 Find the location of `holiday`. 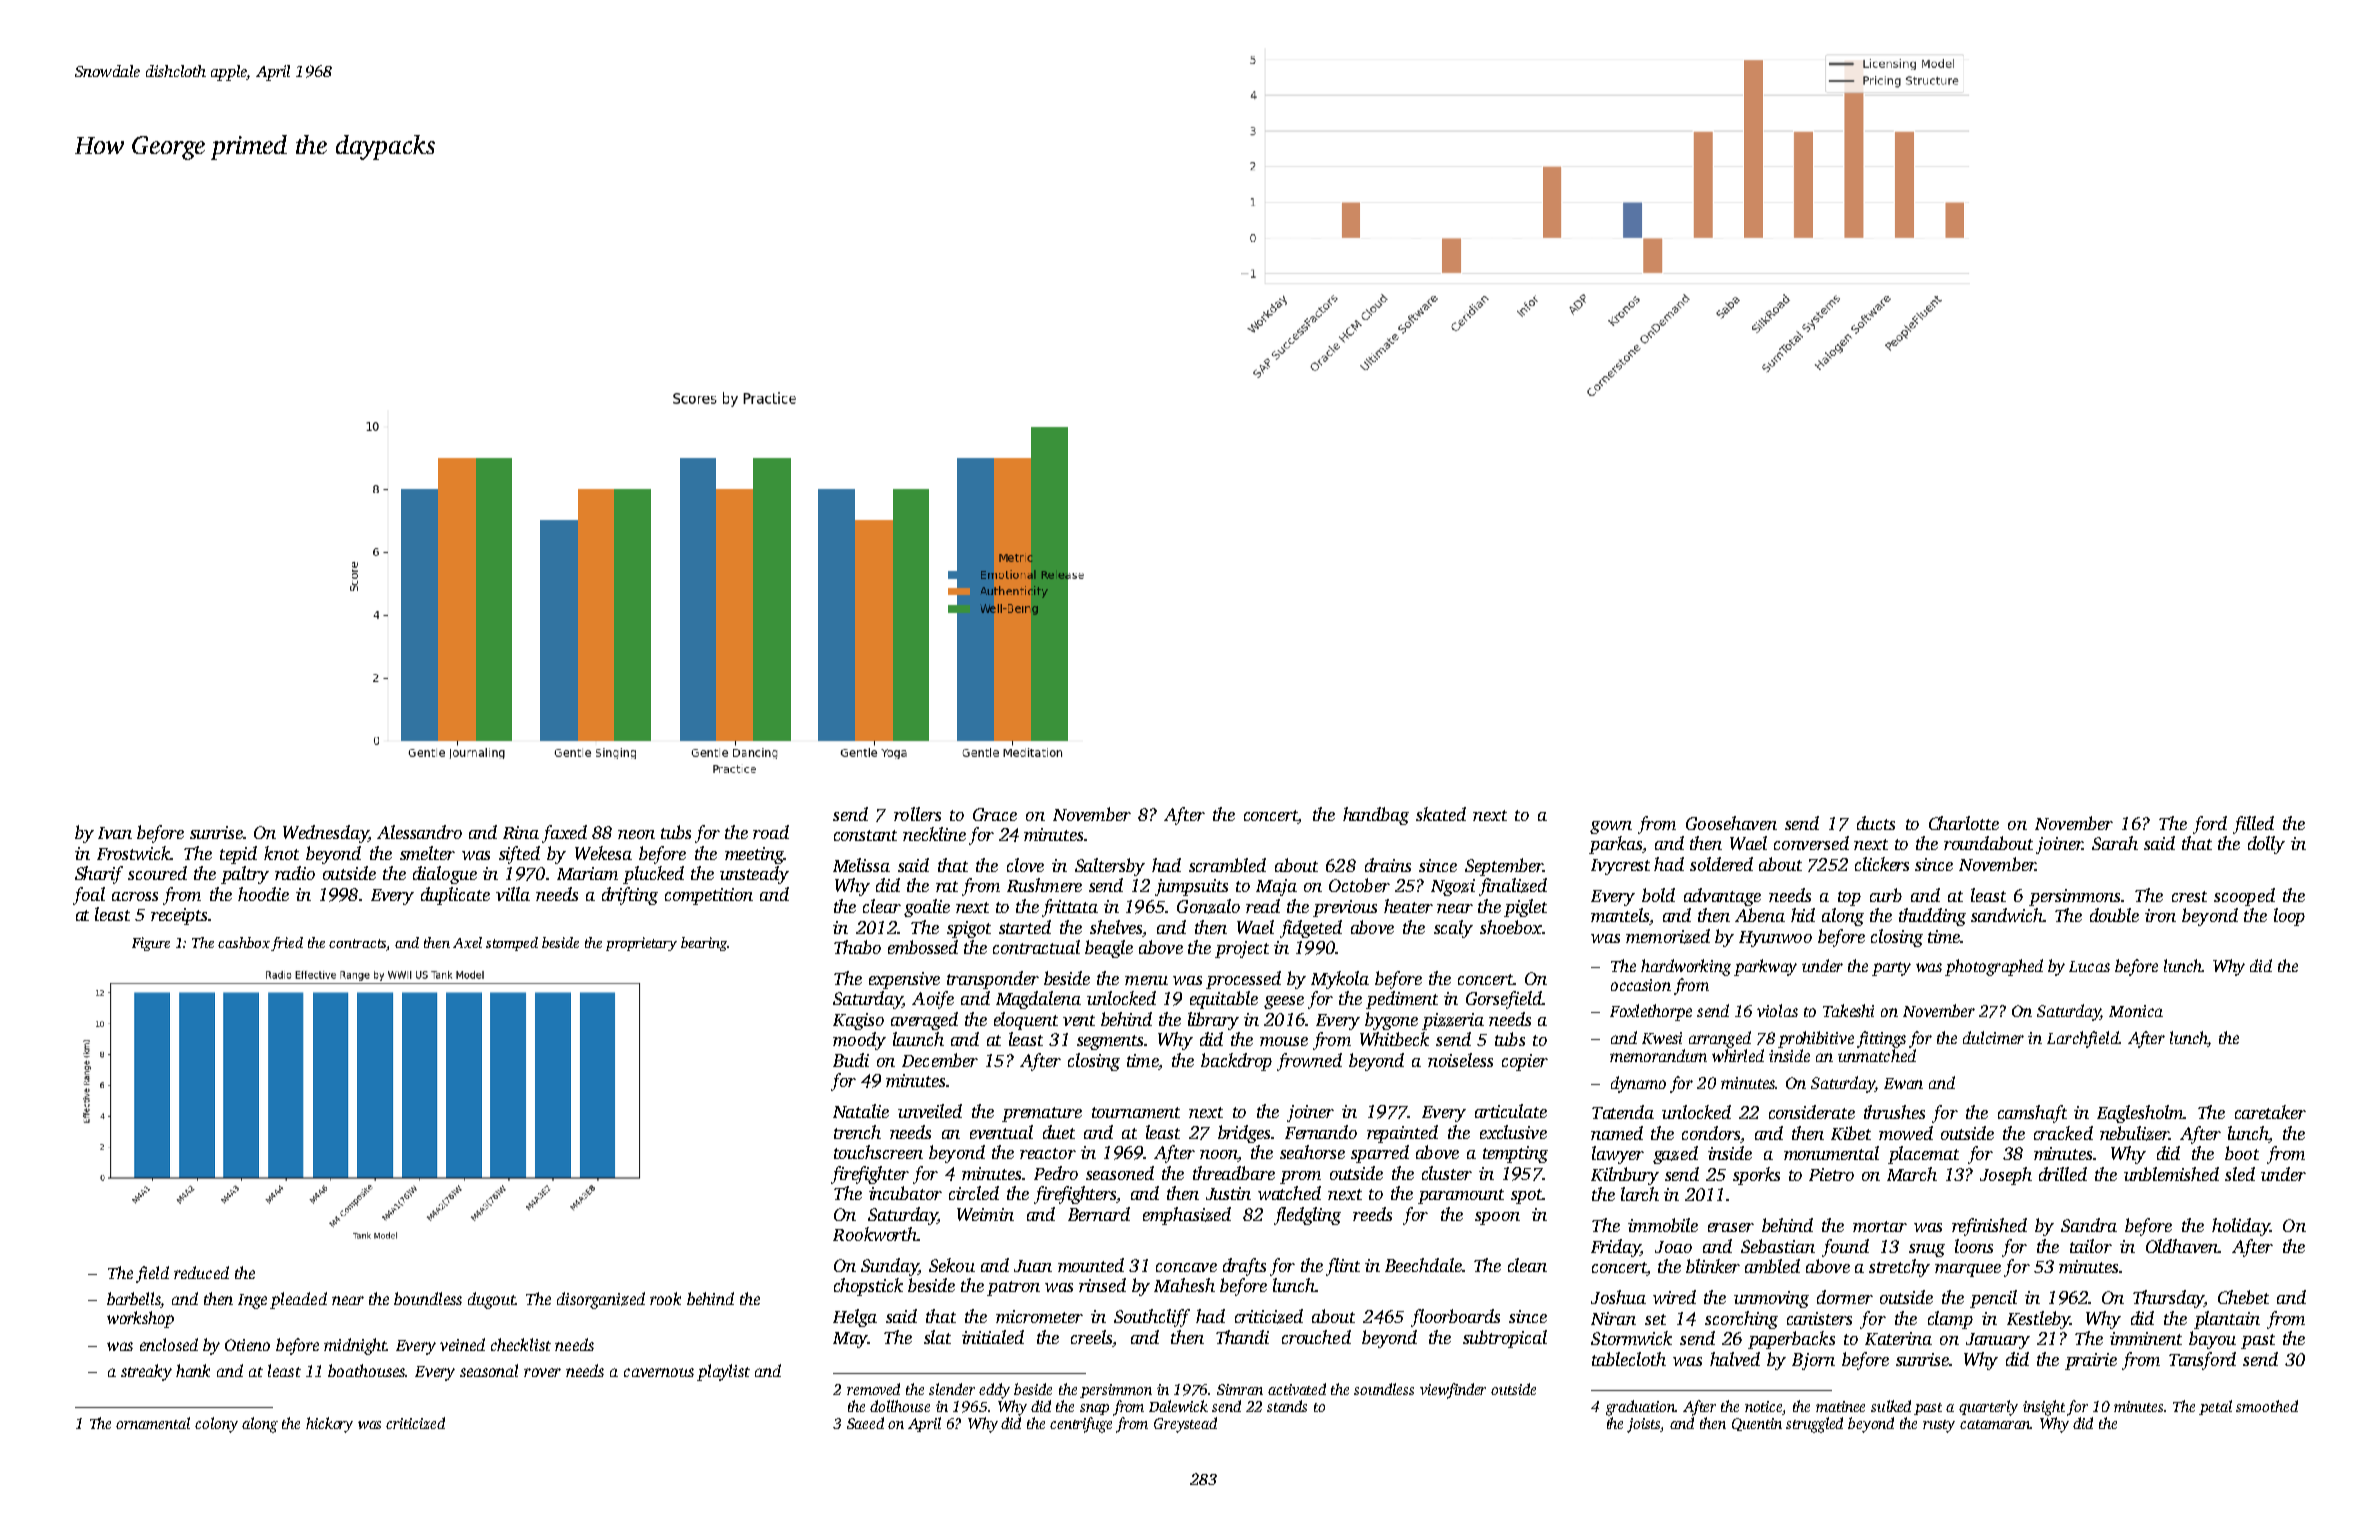

holiday is located at coordinates (2241, 1227).
